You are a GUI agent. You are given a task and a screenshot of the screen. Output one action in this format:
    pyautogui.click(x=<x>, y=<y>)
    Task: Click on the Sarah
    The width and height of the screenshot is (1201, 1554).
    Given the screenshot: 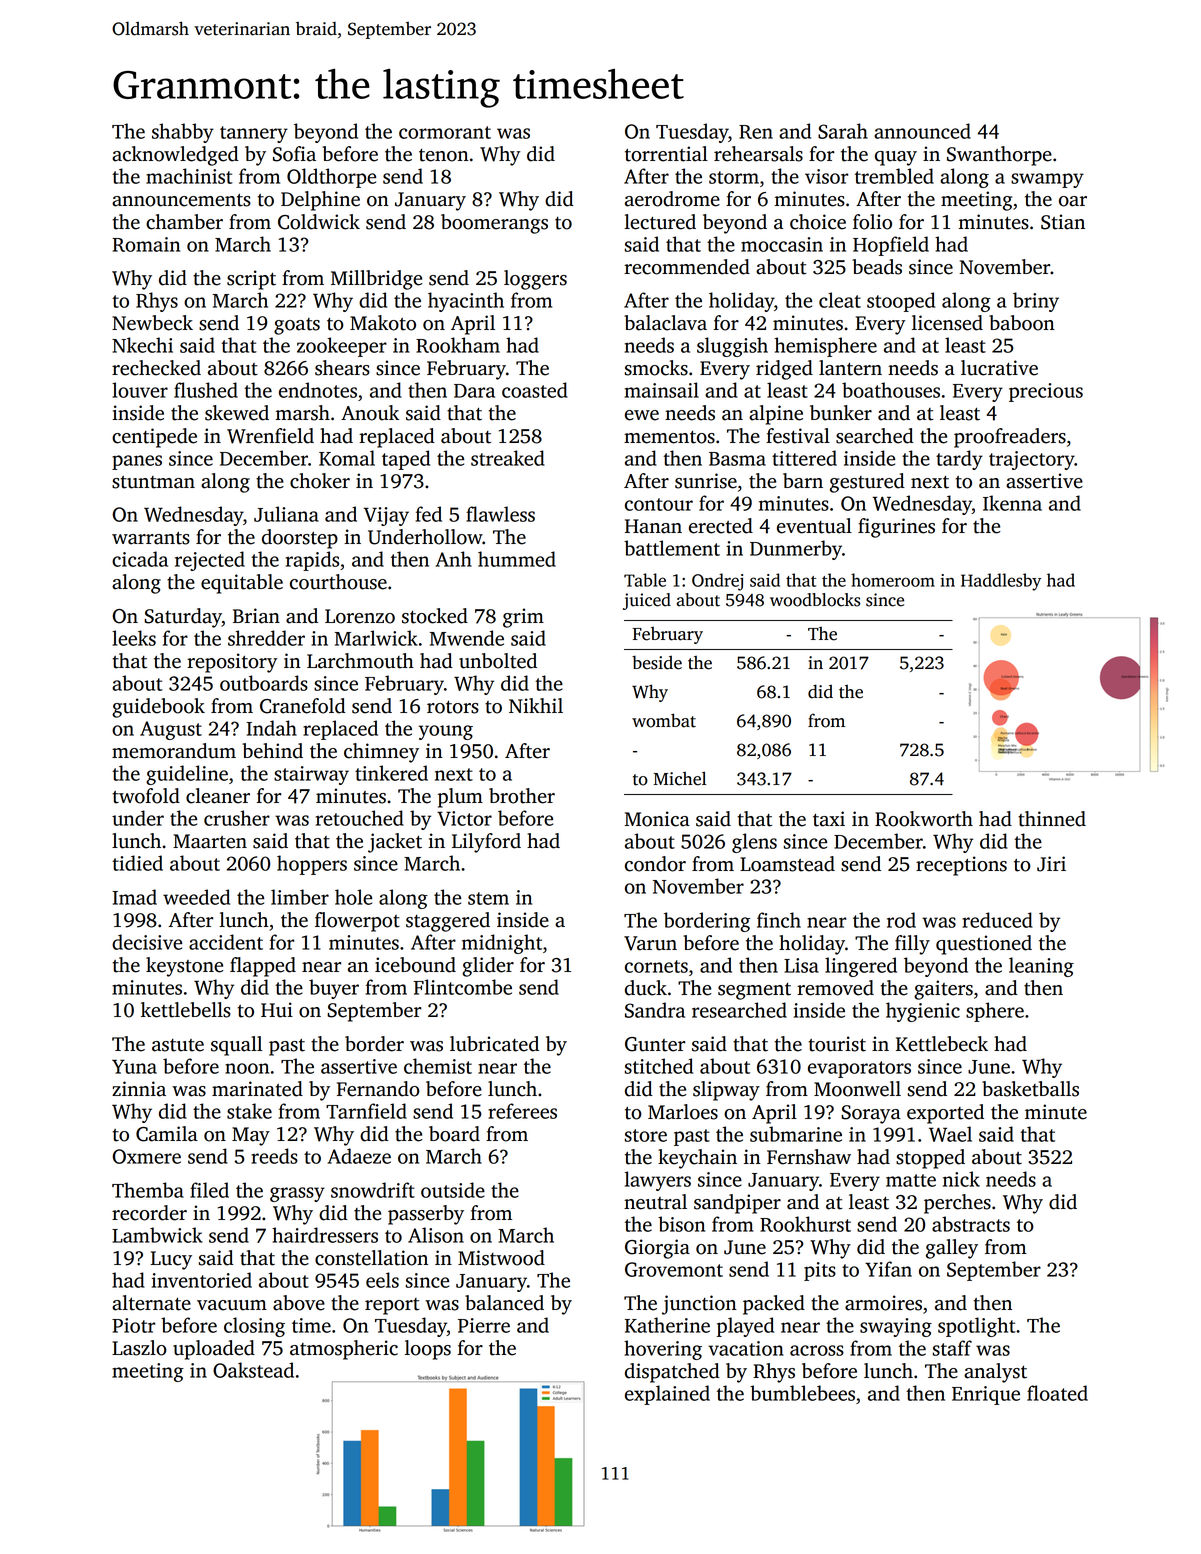 What is the action you would take?
    pyautogui.click(x=843, y=131)
